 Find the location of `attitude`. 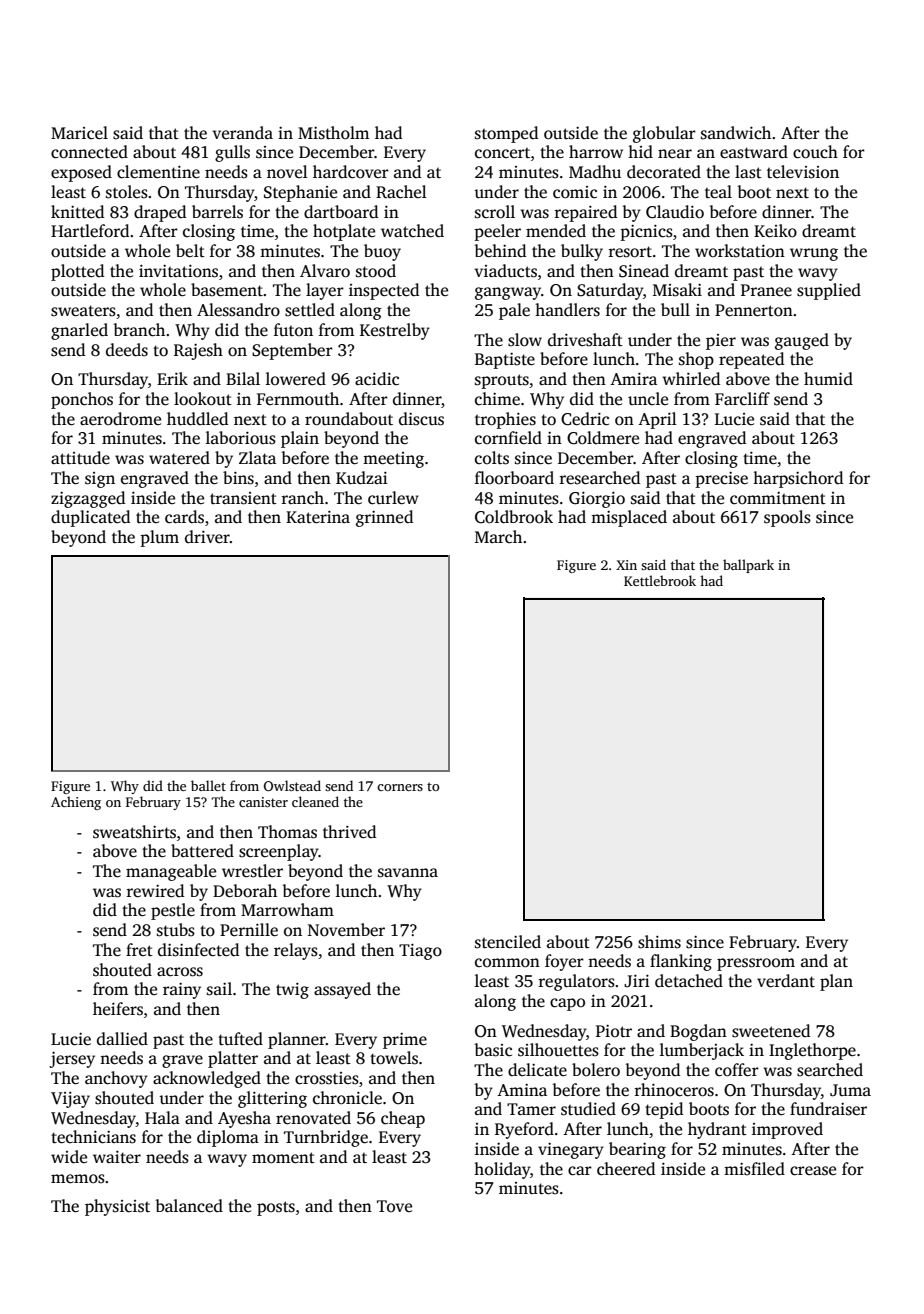

attitude is located at coordinates (80, 458).
